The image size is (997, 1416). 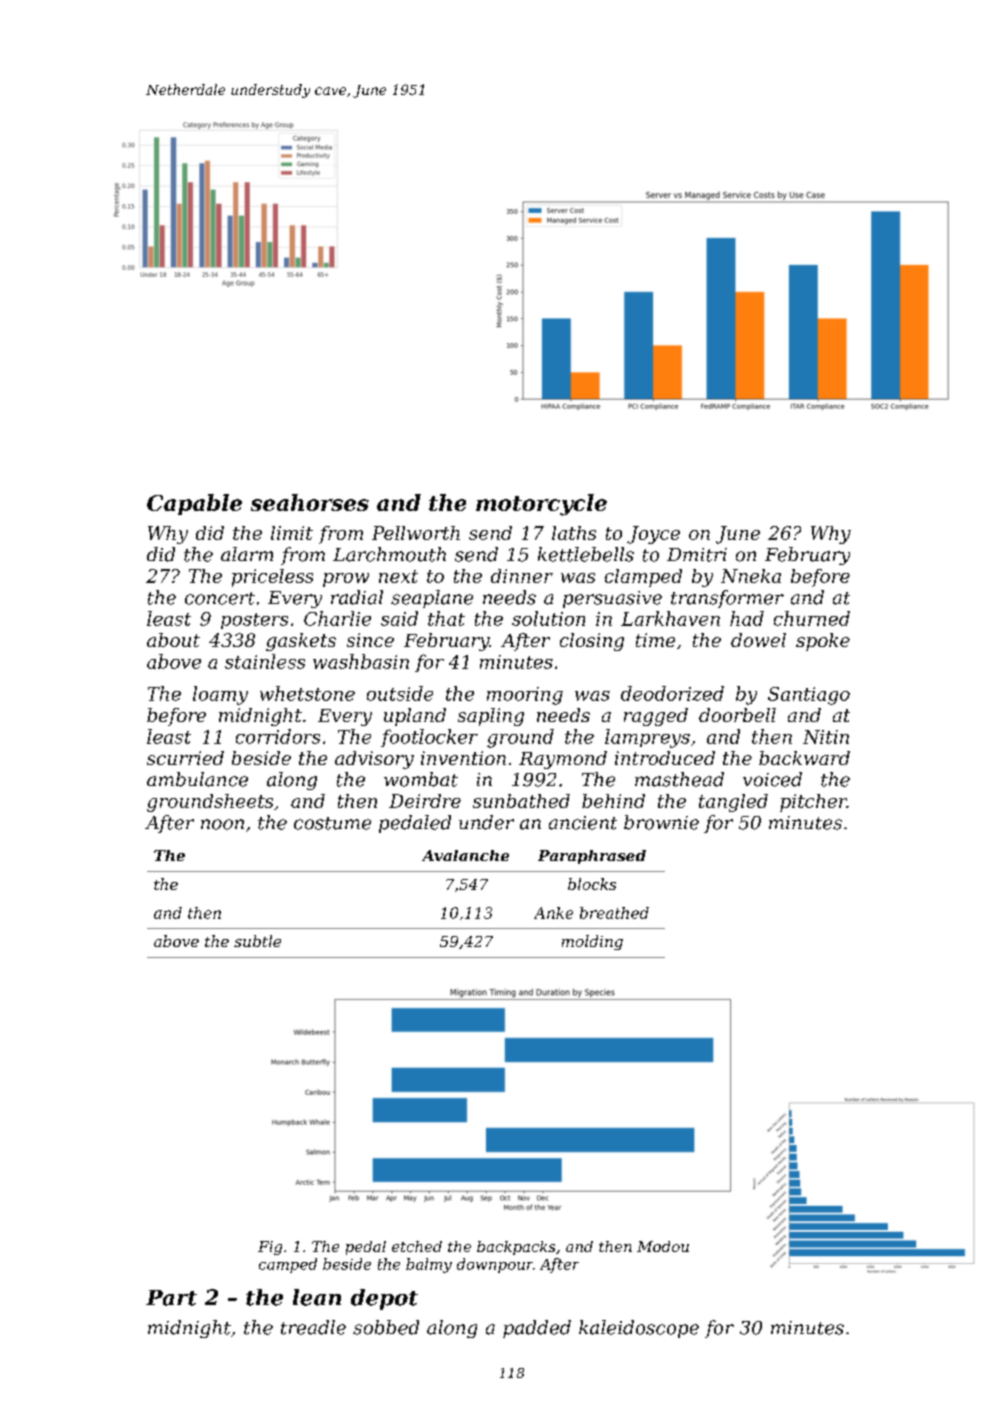 I want to click on motorcycle, so click(x=541, y=505).
